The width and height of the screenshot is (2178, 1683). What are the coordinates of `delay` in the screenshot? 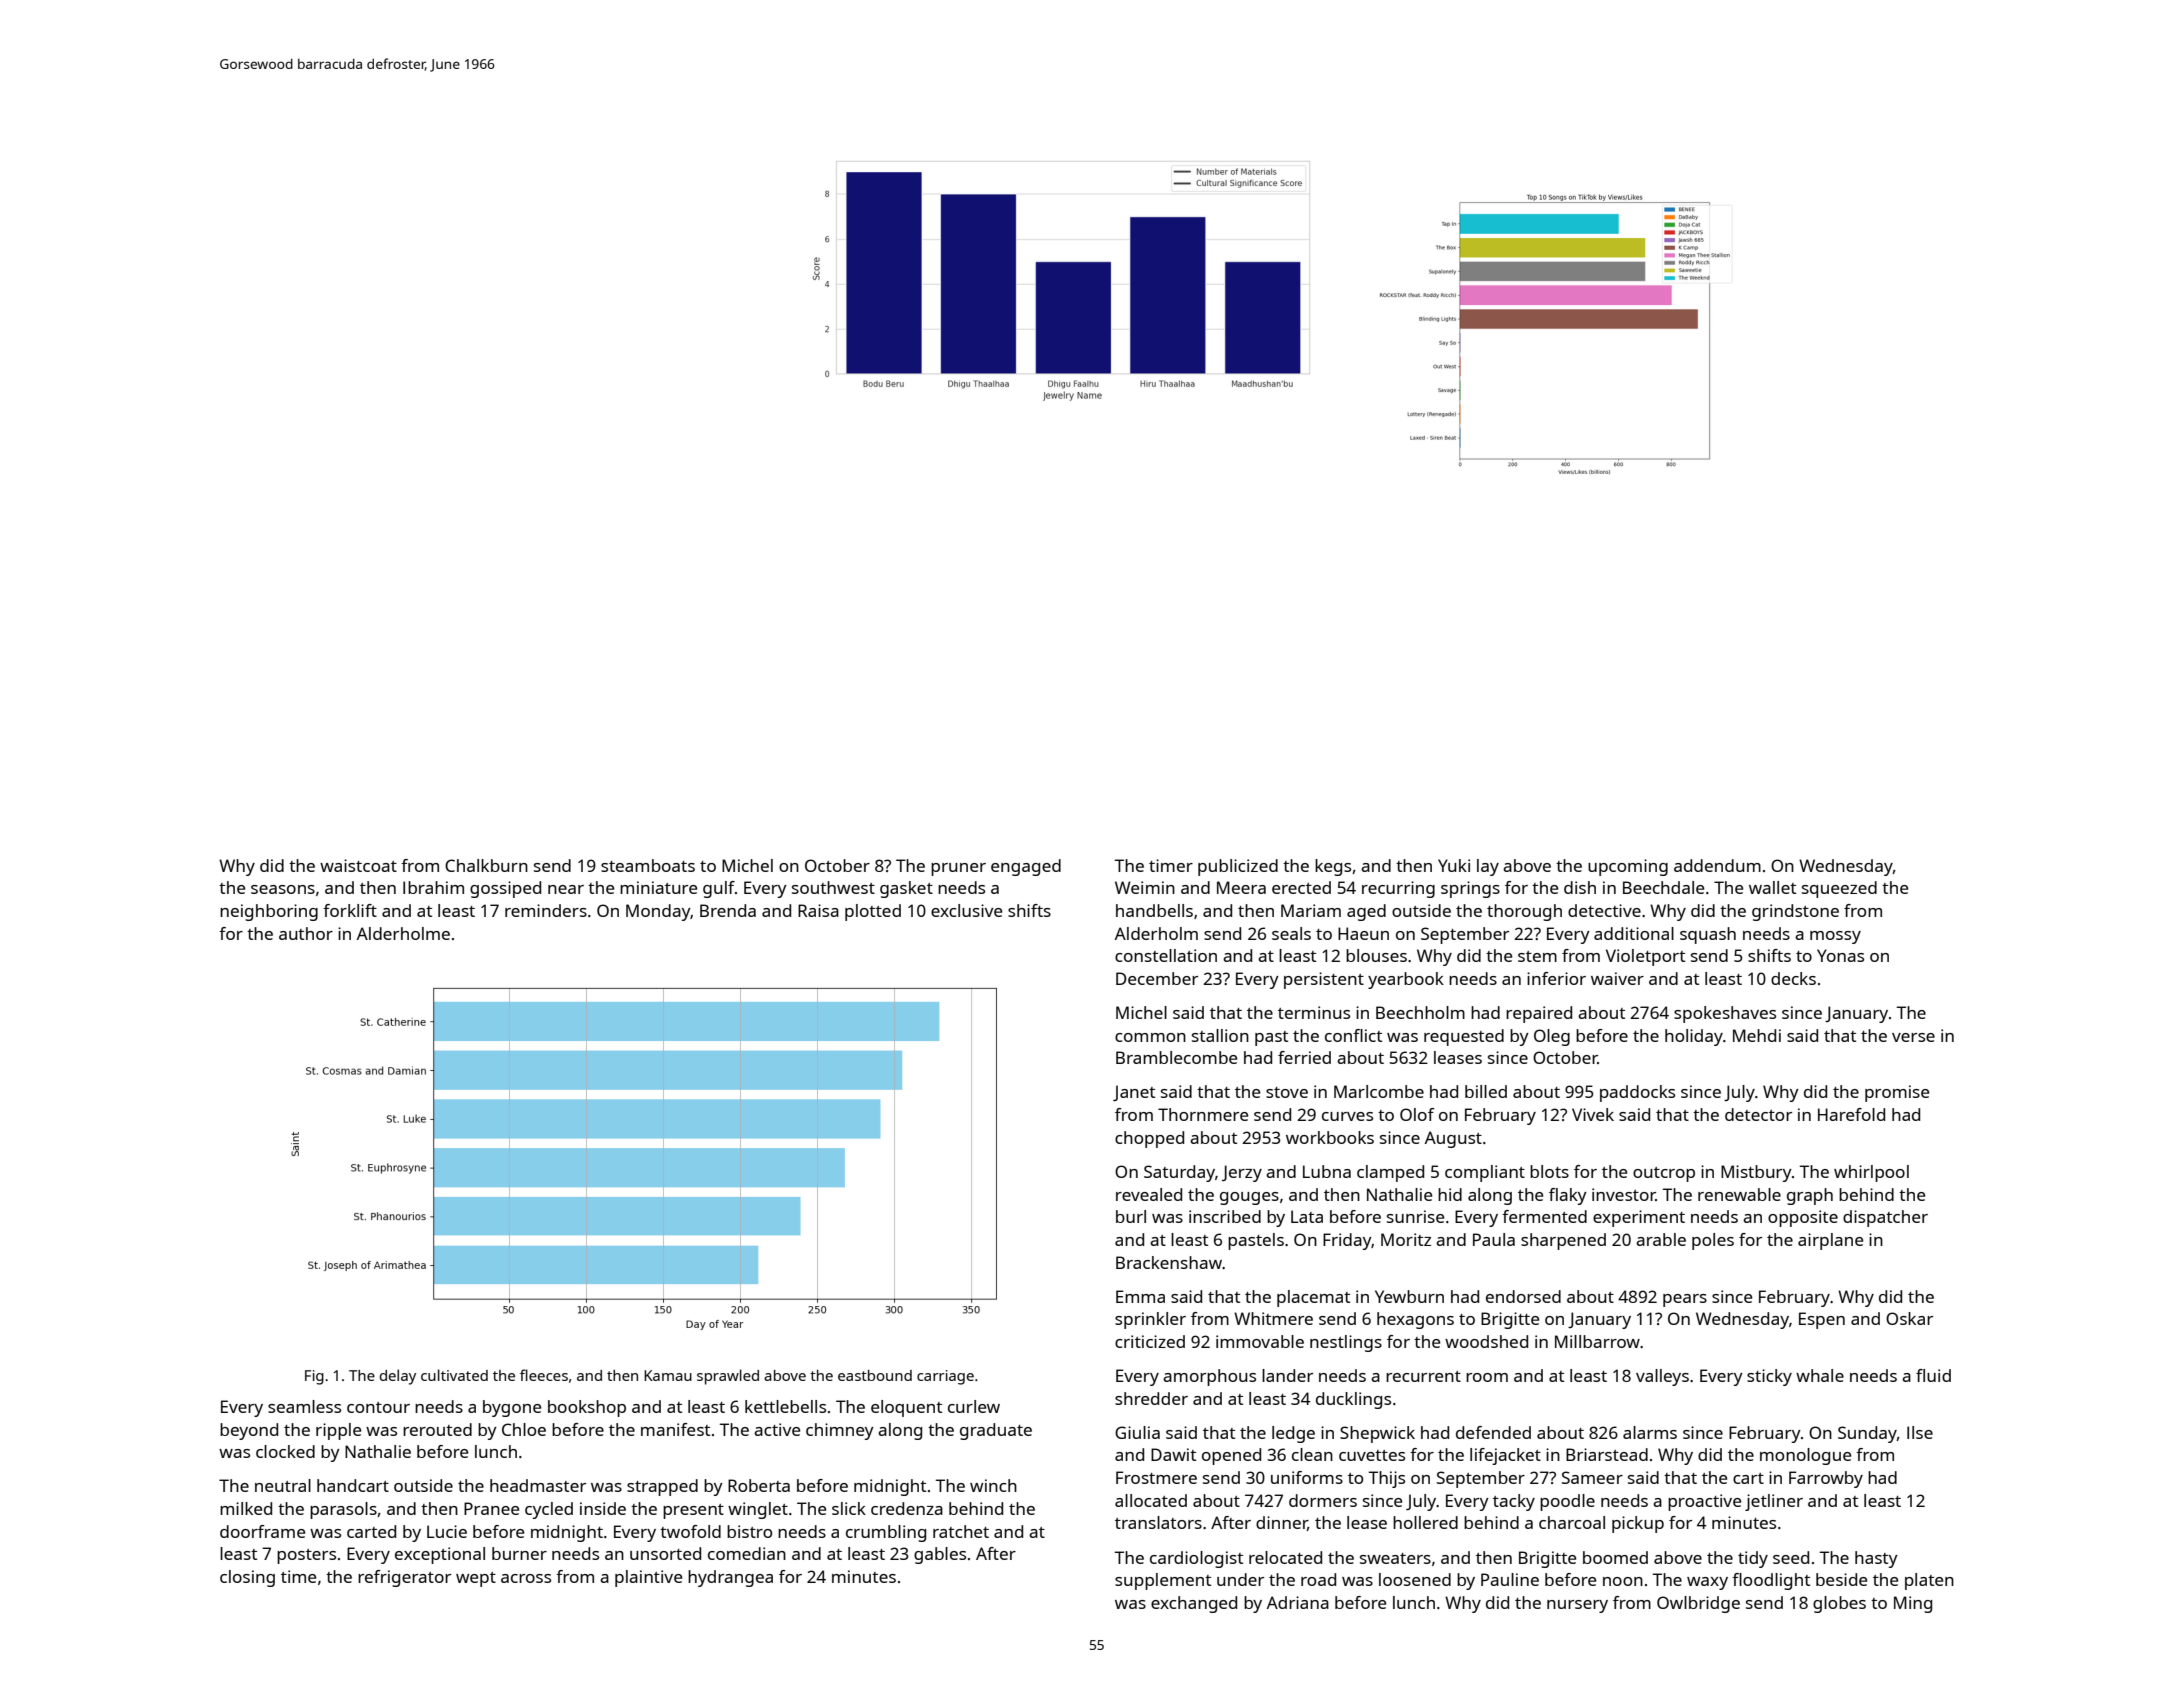 It's located at (398, 1377).
